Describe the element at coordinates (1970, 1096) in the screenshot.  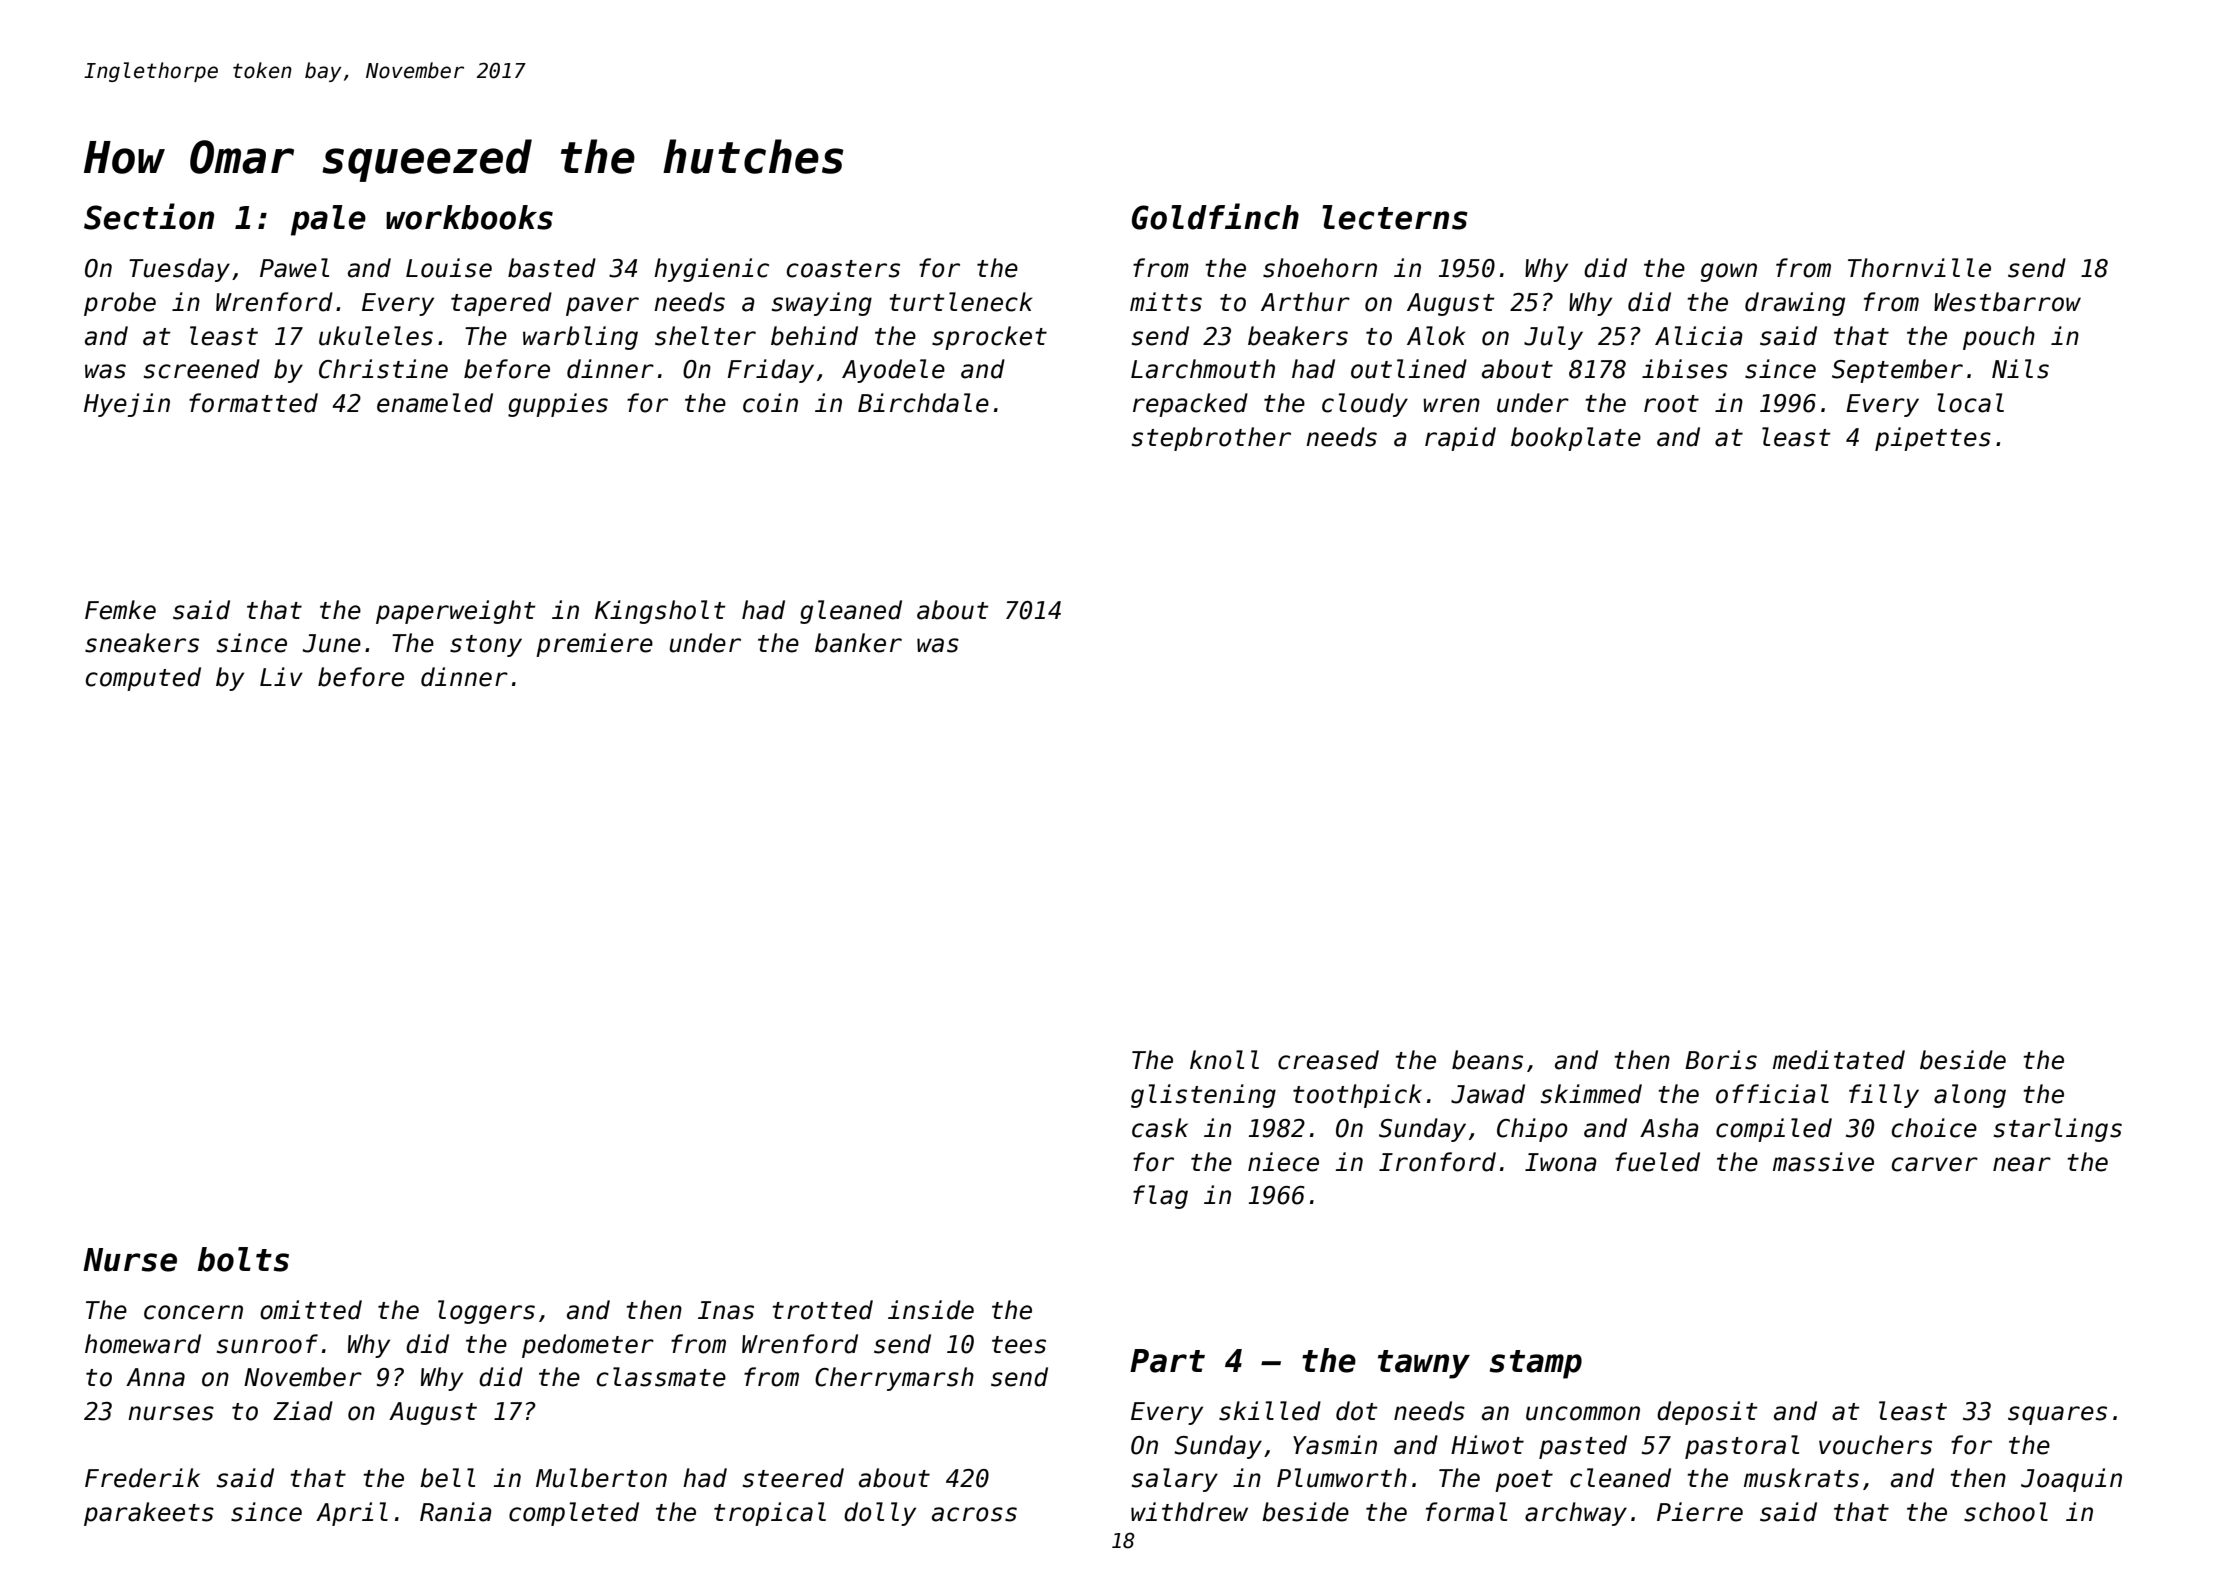
I see `along` at that location.
